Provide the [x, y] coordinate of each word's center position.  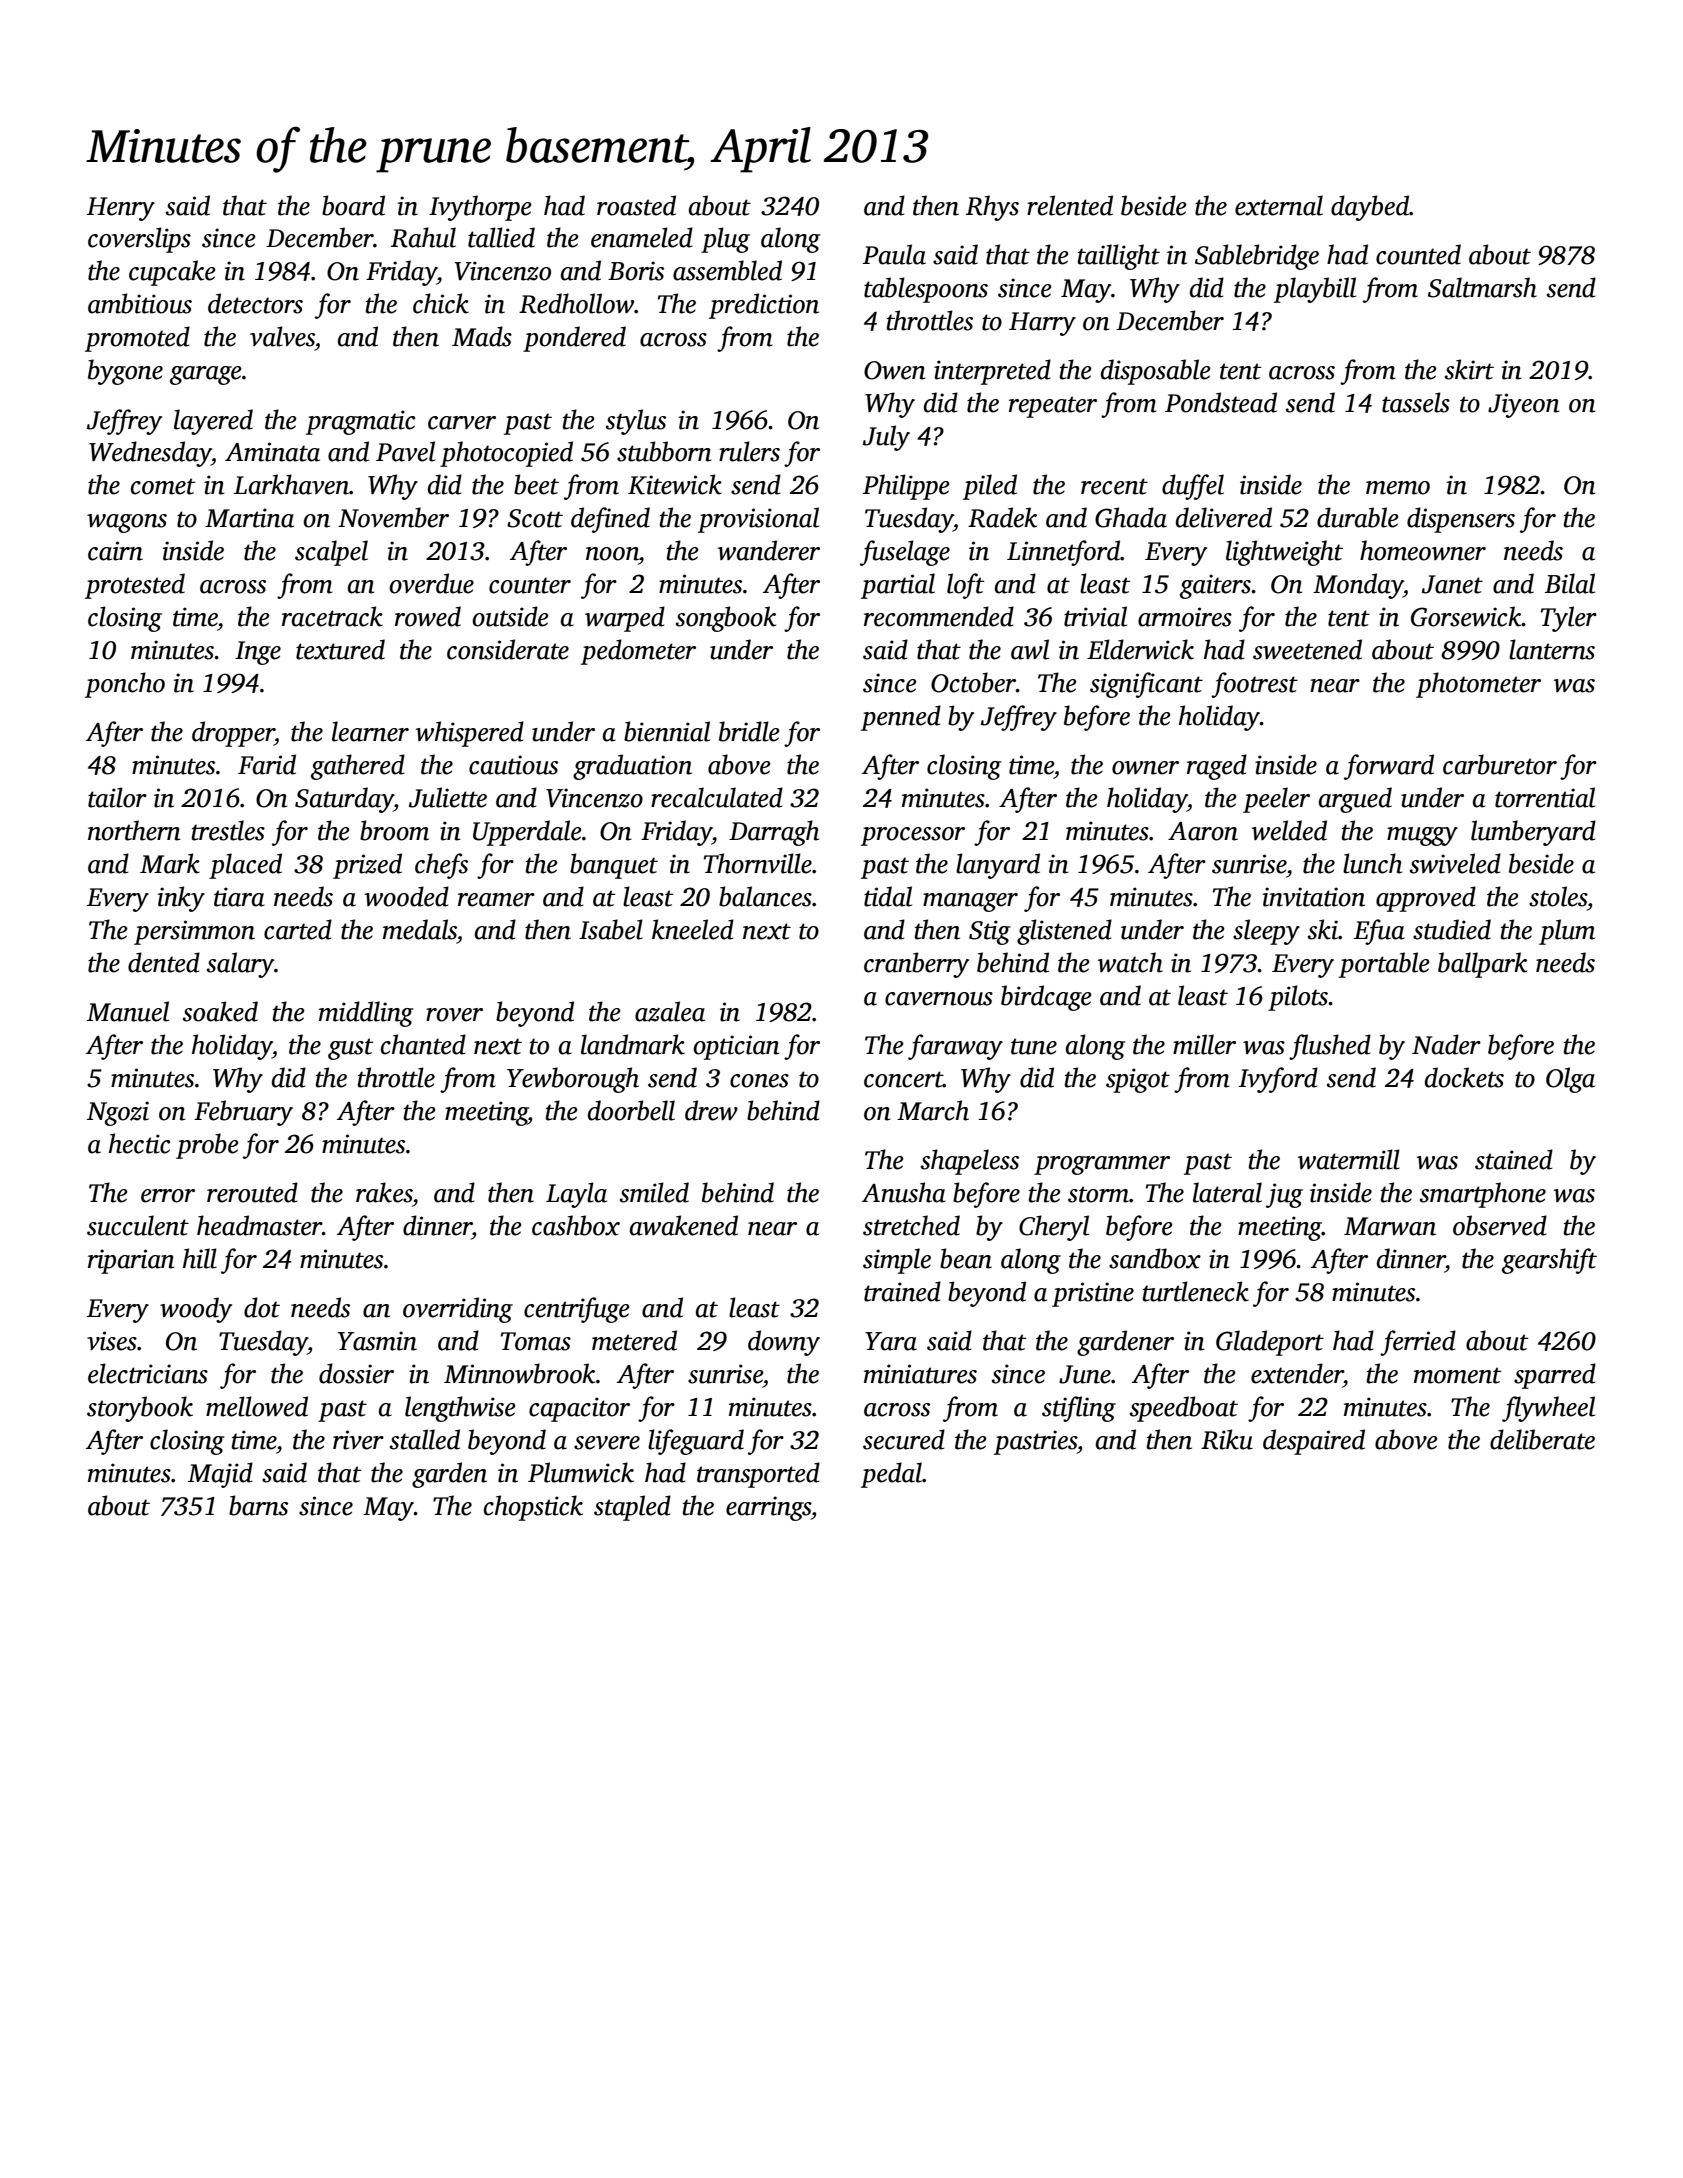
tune [1034, 1046]
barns [258, 1505]
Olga [1570, 1080]
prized [367, 866]
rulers [749, 451]
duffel [1193, 487]
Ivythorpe [480, 208]
